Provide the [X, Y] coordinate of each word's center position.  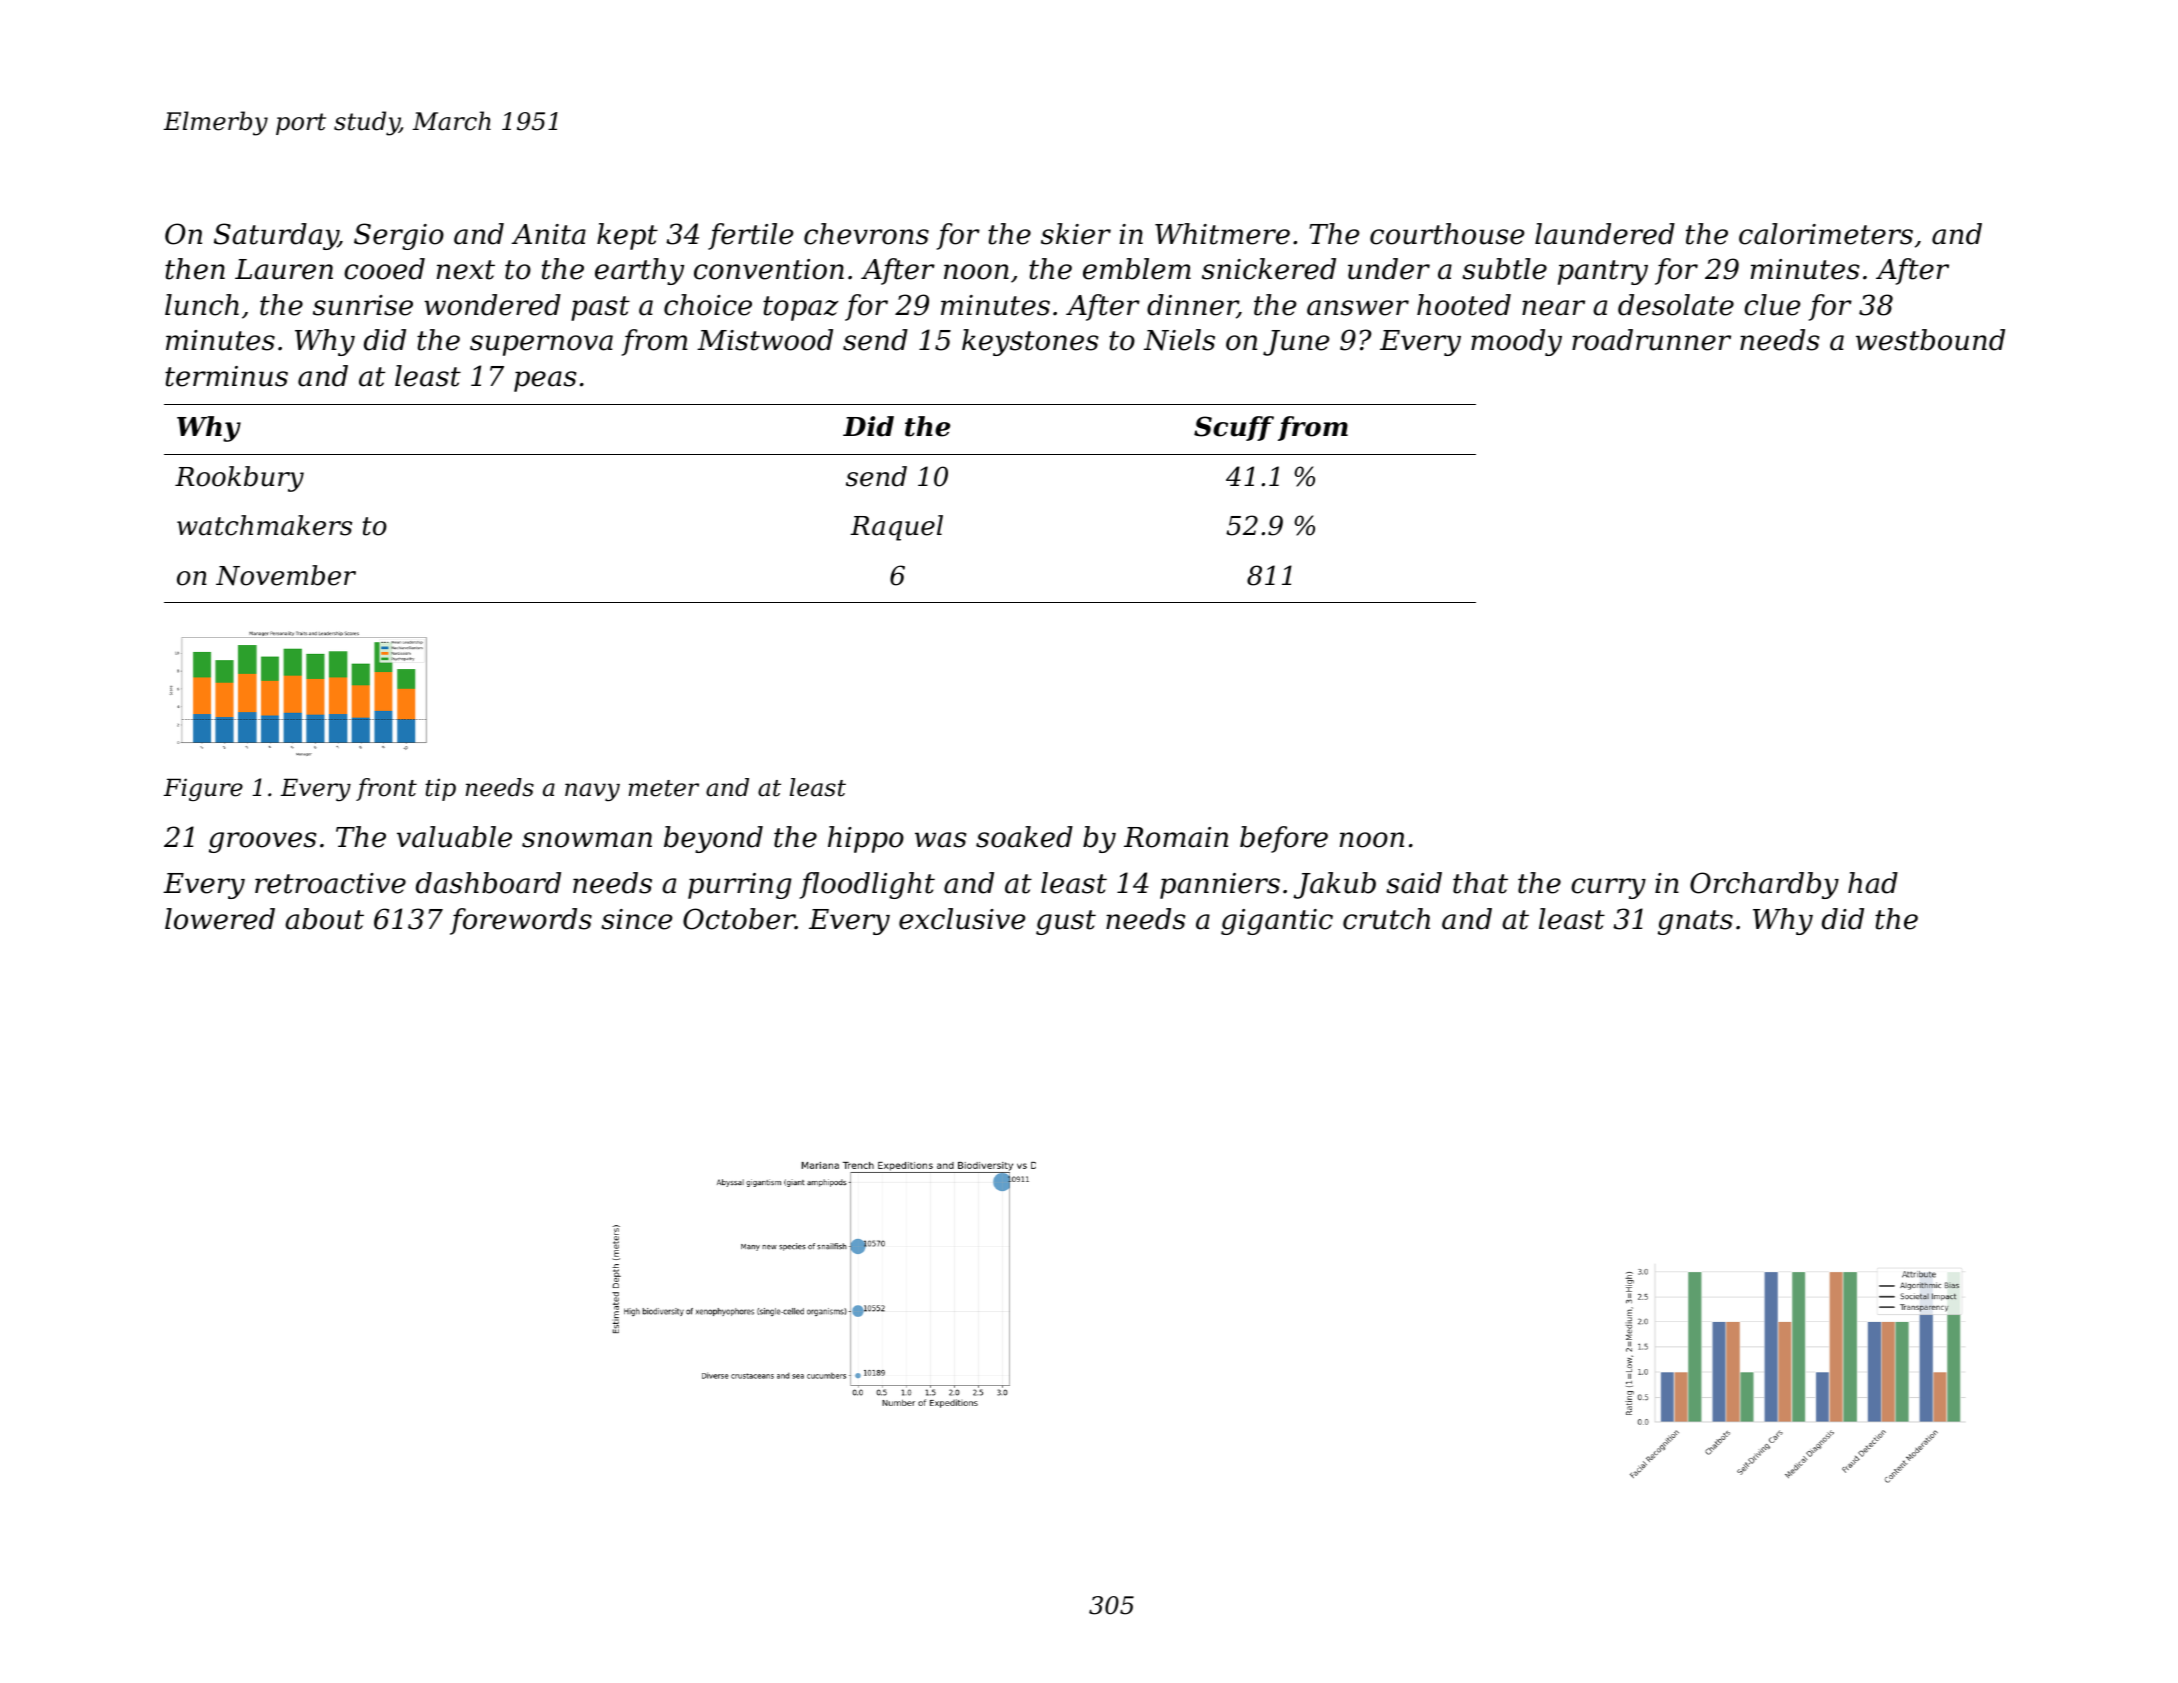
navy [592, 792]
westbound [1930, 340]
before [1284, 839]
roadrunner [1651, 340]
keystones [1030, 342]
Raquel [896, 528]
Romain [1176, 837]
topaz [800, 308]
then [195, 269]
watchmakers [264, 525]
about [324, 919]
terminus [226, 376]
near [1553, 308]
